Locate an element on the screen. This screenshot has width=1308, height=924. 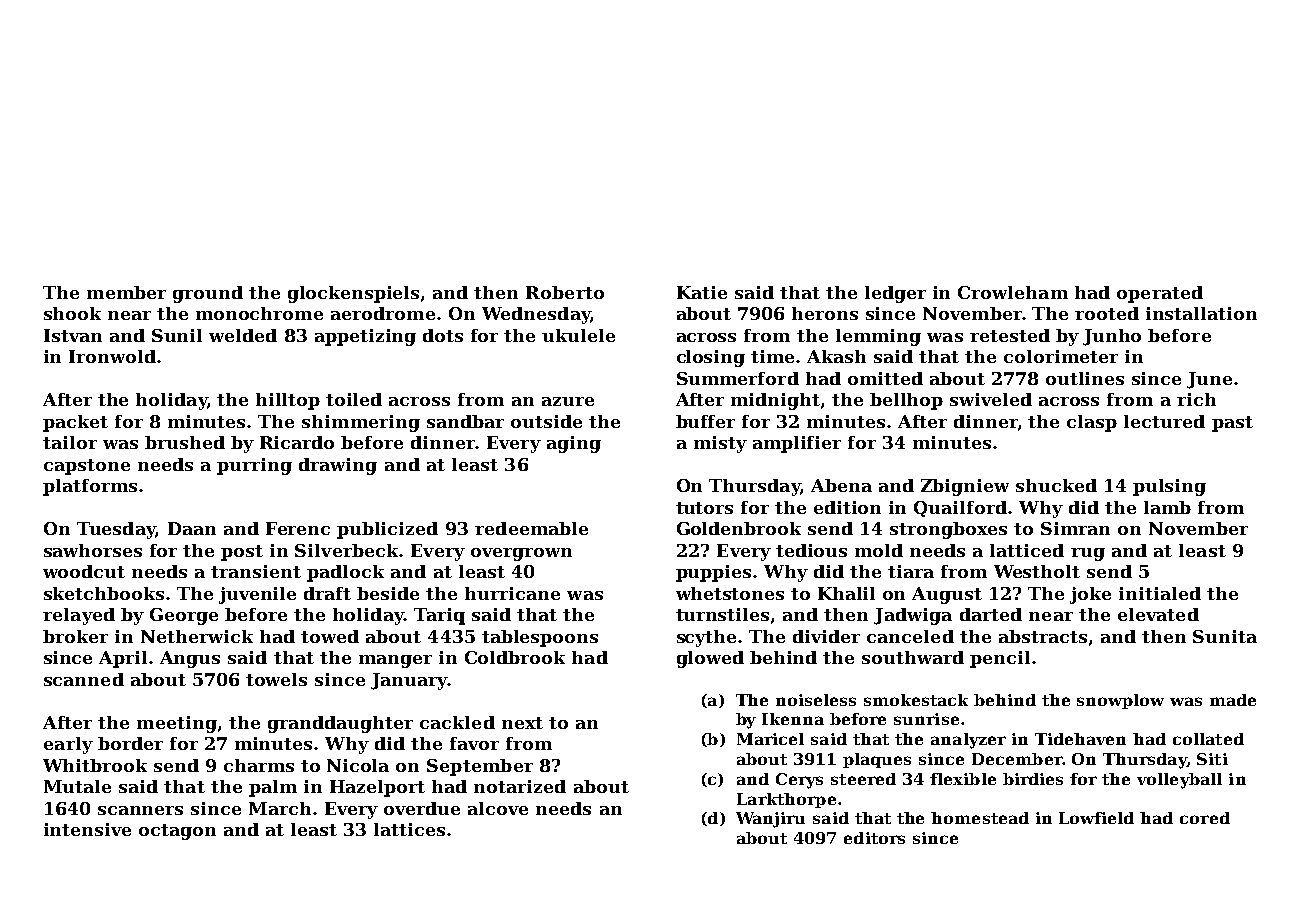
octagon is located at coordinates (177, 832).
